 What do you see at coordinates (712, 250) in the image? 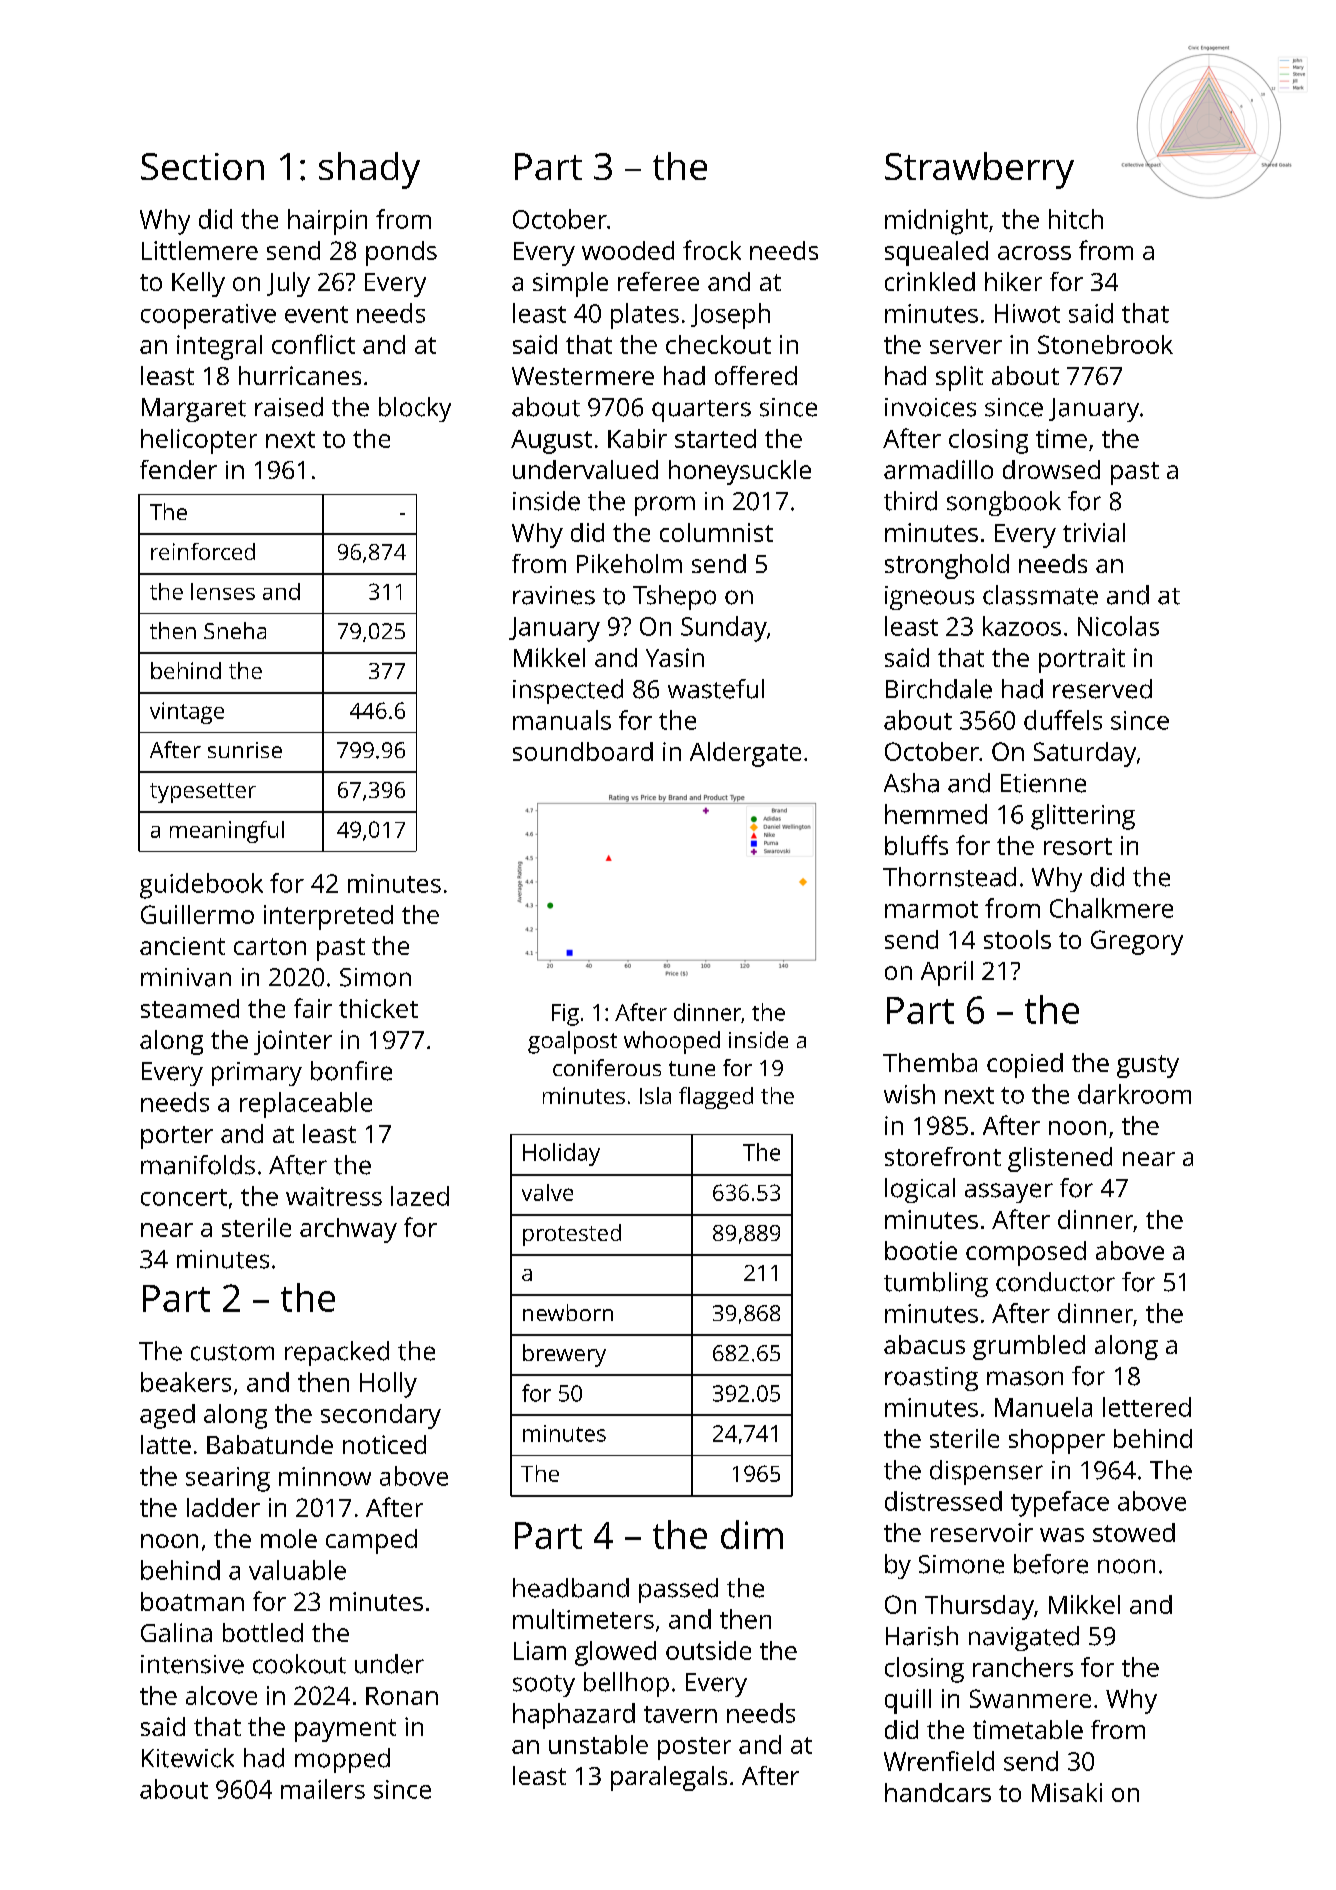
I see `frock` at bounding box center [712, 250].
